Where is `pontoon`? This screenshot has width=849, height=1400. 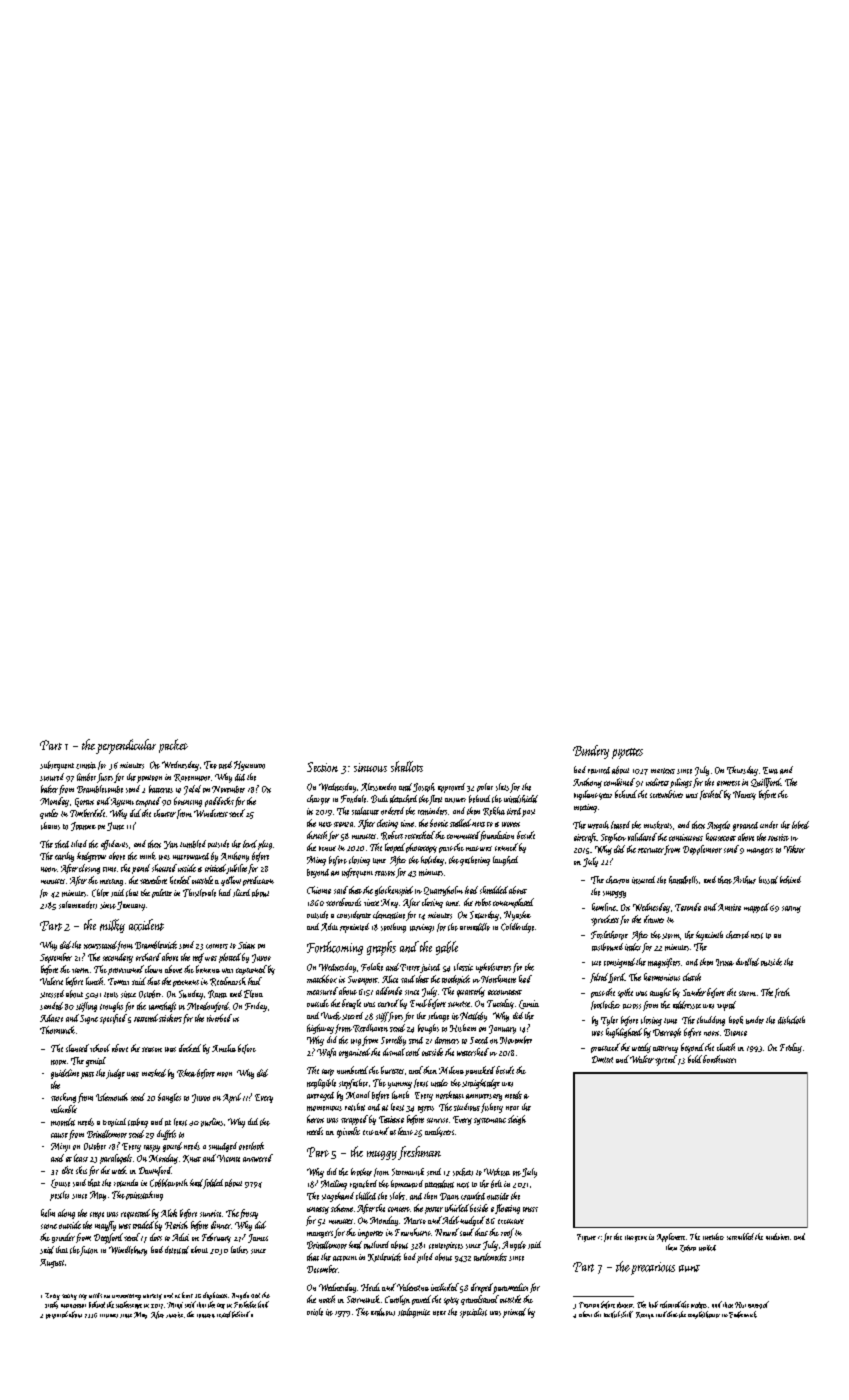 pontoon is located at coordinates (149, 779).
